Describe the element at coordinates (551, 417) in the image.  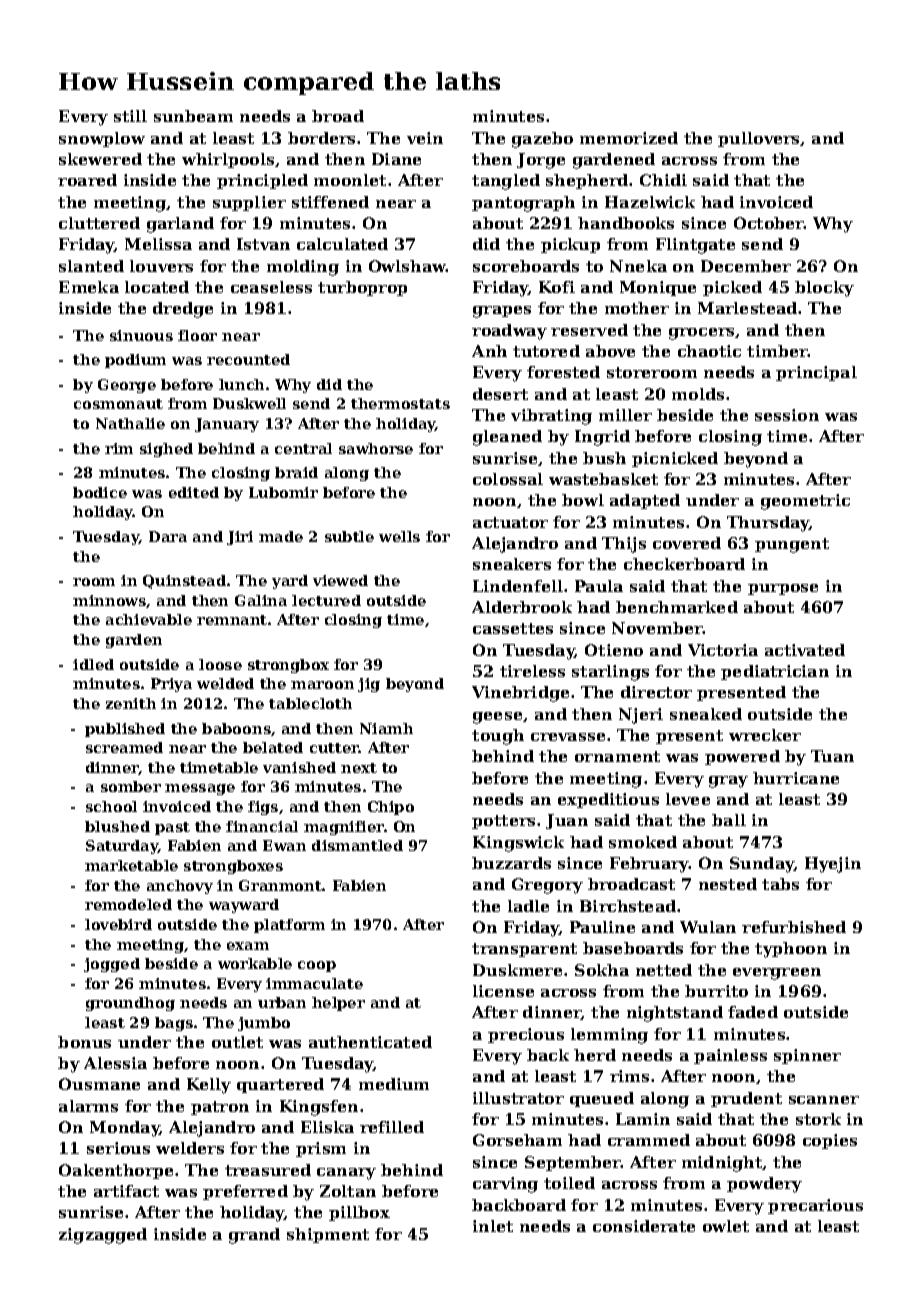
I see `vibrating` at that location.
